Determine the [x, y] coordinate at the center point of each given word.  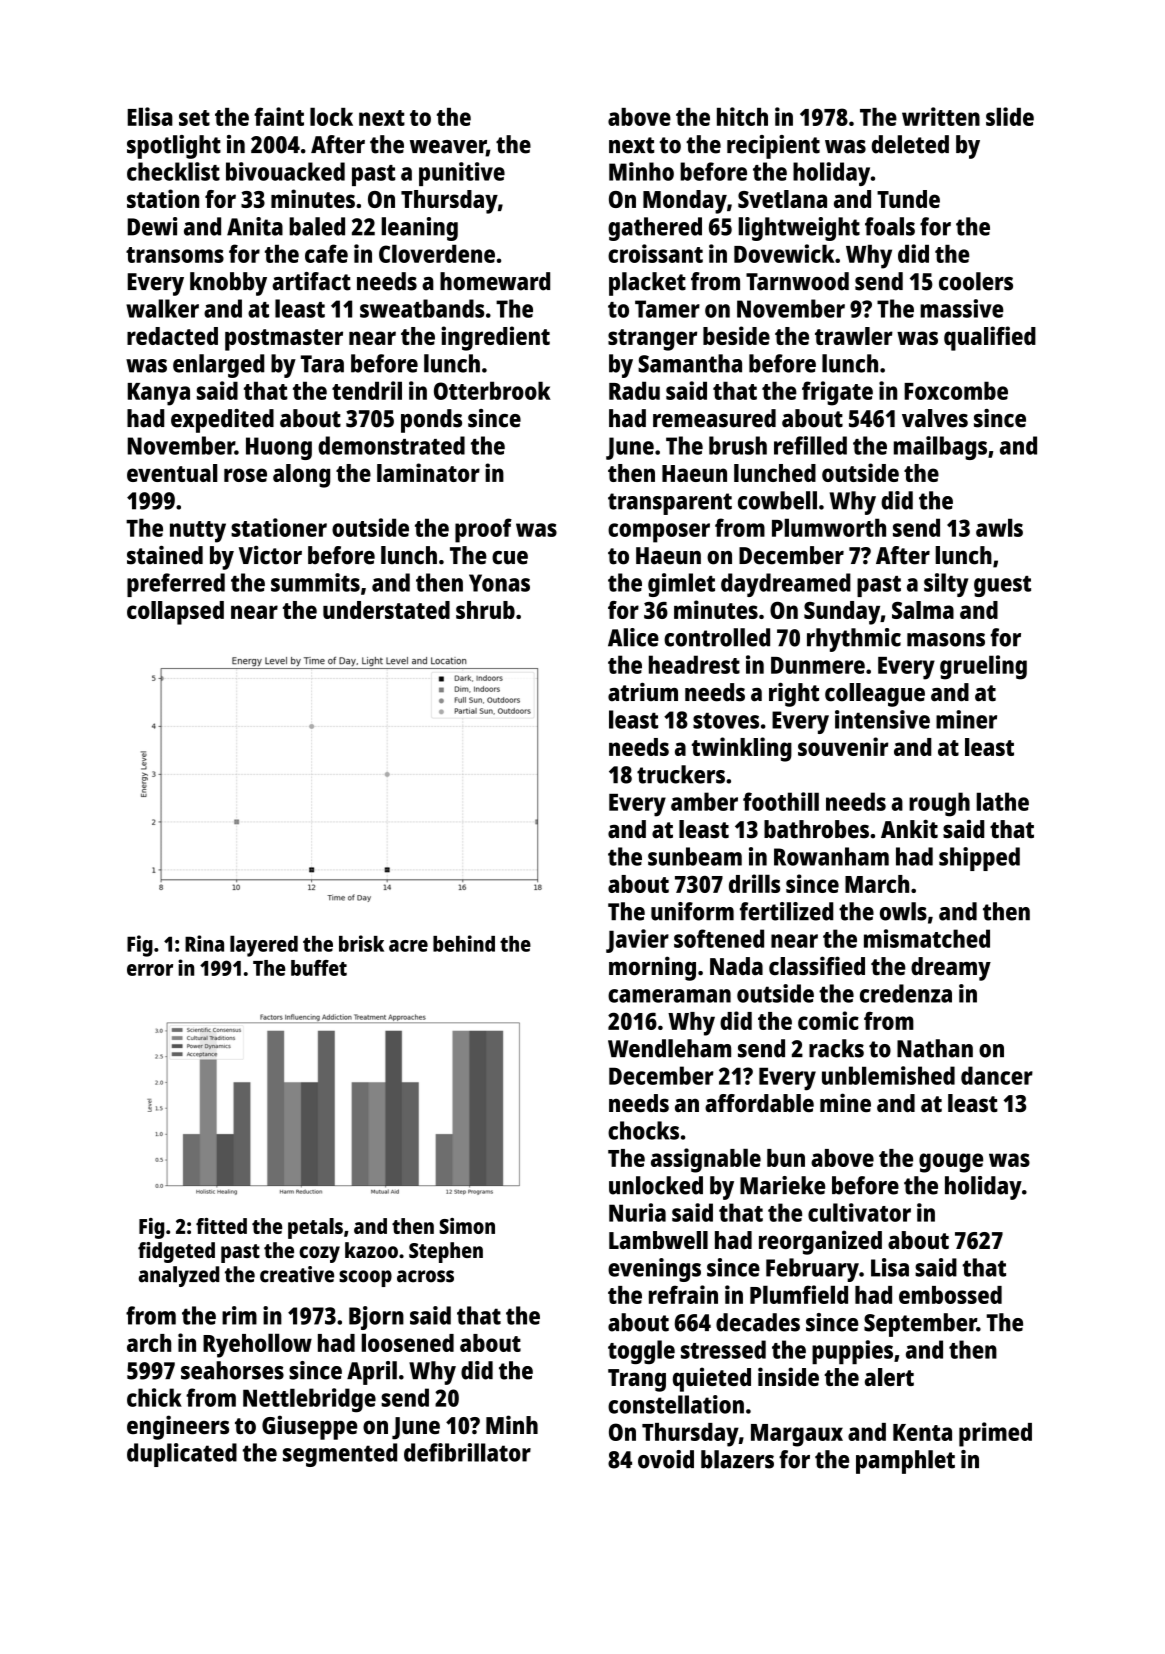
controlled [717, 637]
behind [464, 943]
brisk [361, 943]
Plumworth [829, 527]
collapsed [175, 613]
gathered [655, 229]
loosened [407, 1342]
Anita [255, 226]
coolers [976, 281]
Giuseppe [309, 1427]
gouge [951, 1163]
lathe [1002, 801]
